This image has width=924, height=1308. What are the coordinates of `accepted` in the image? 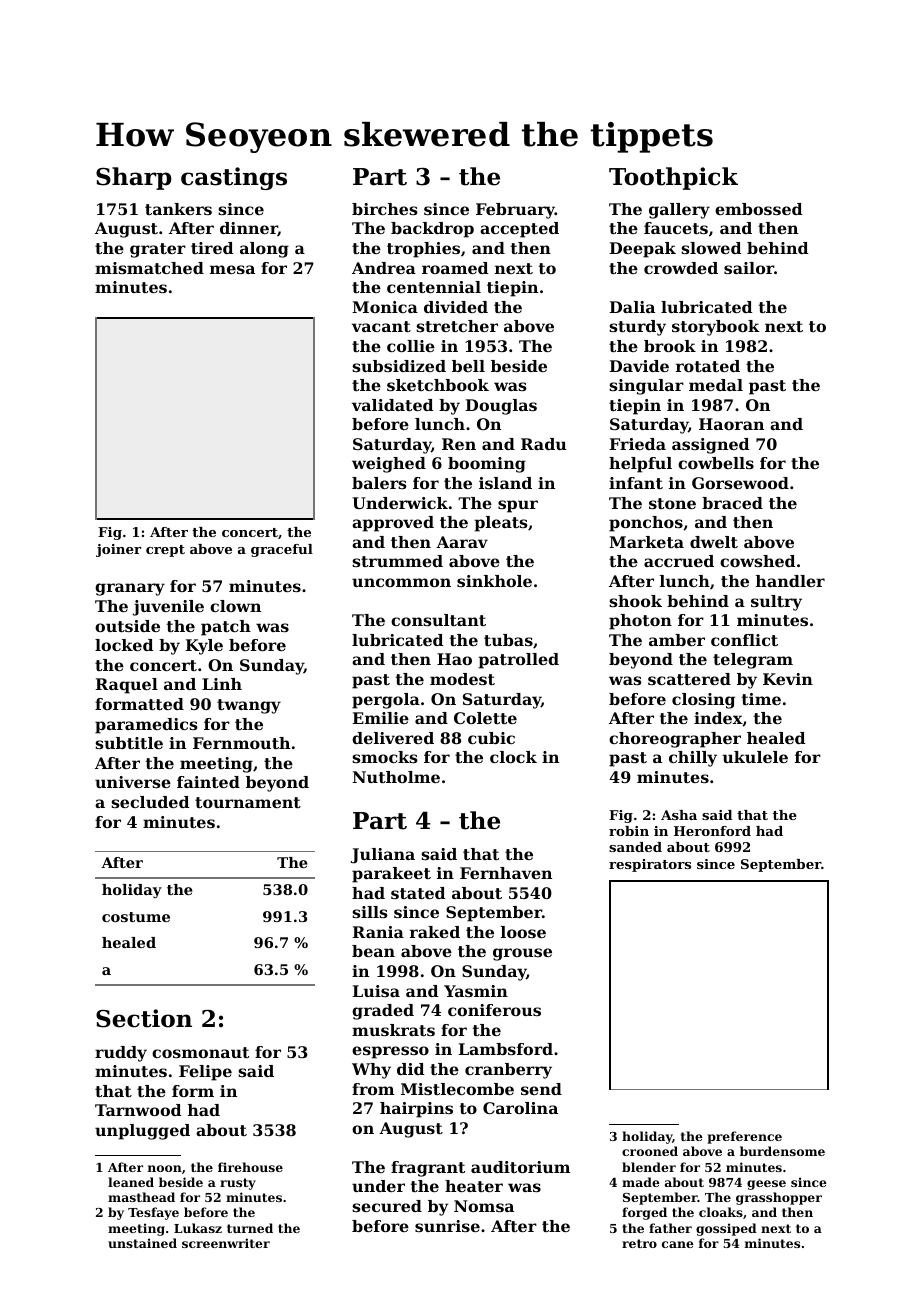 It's located at (519, 230).
